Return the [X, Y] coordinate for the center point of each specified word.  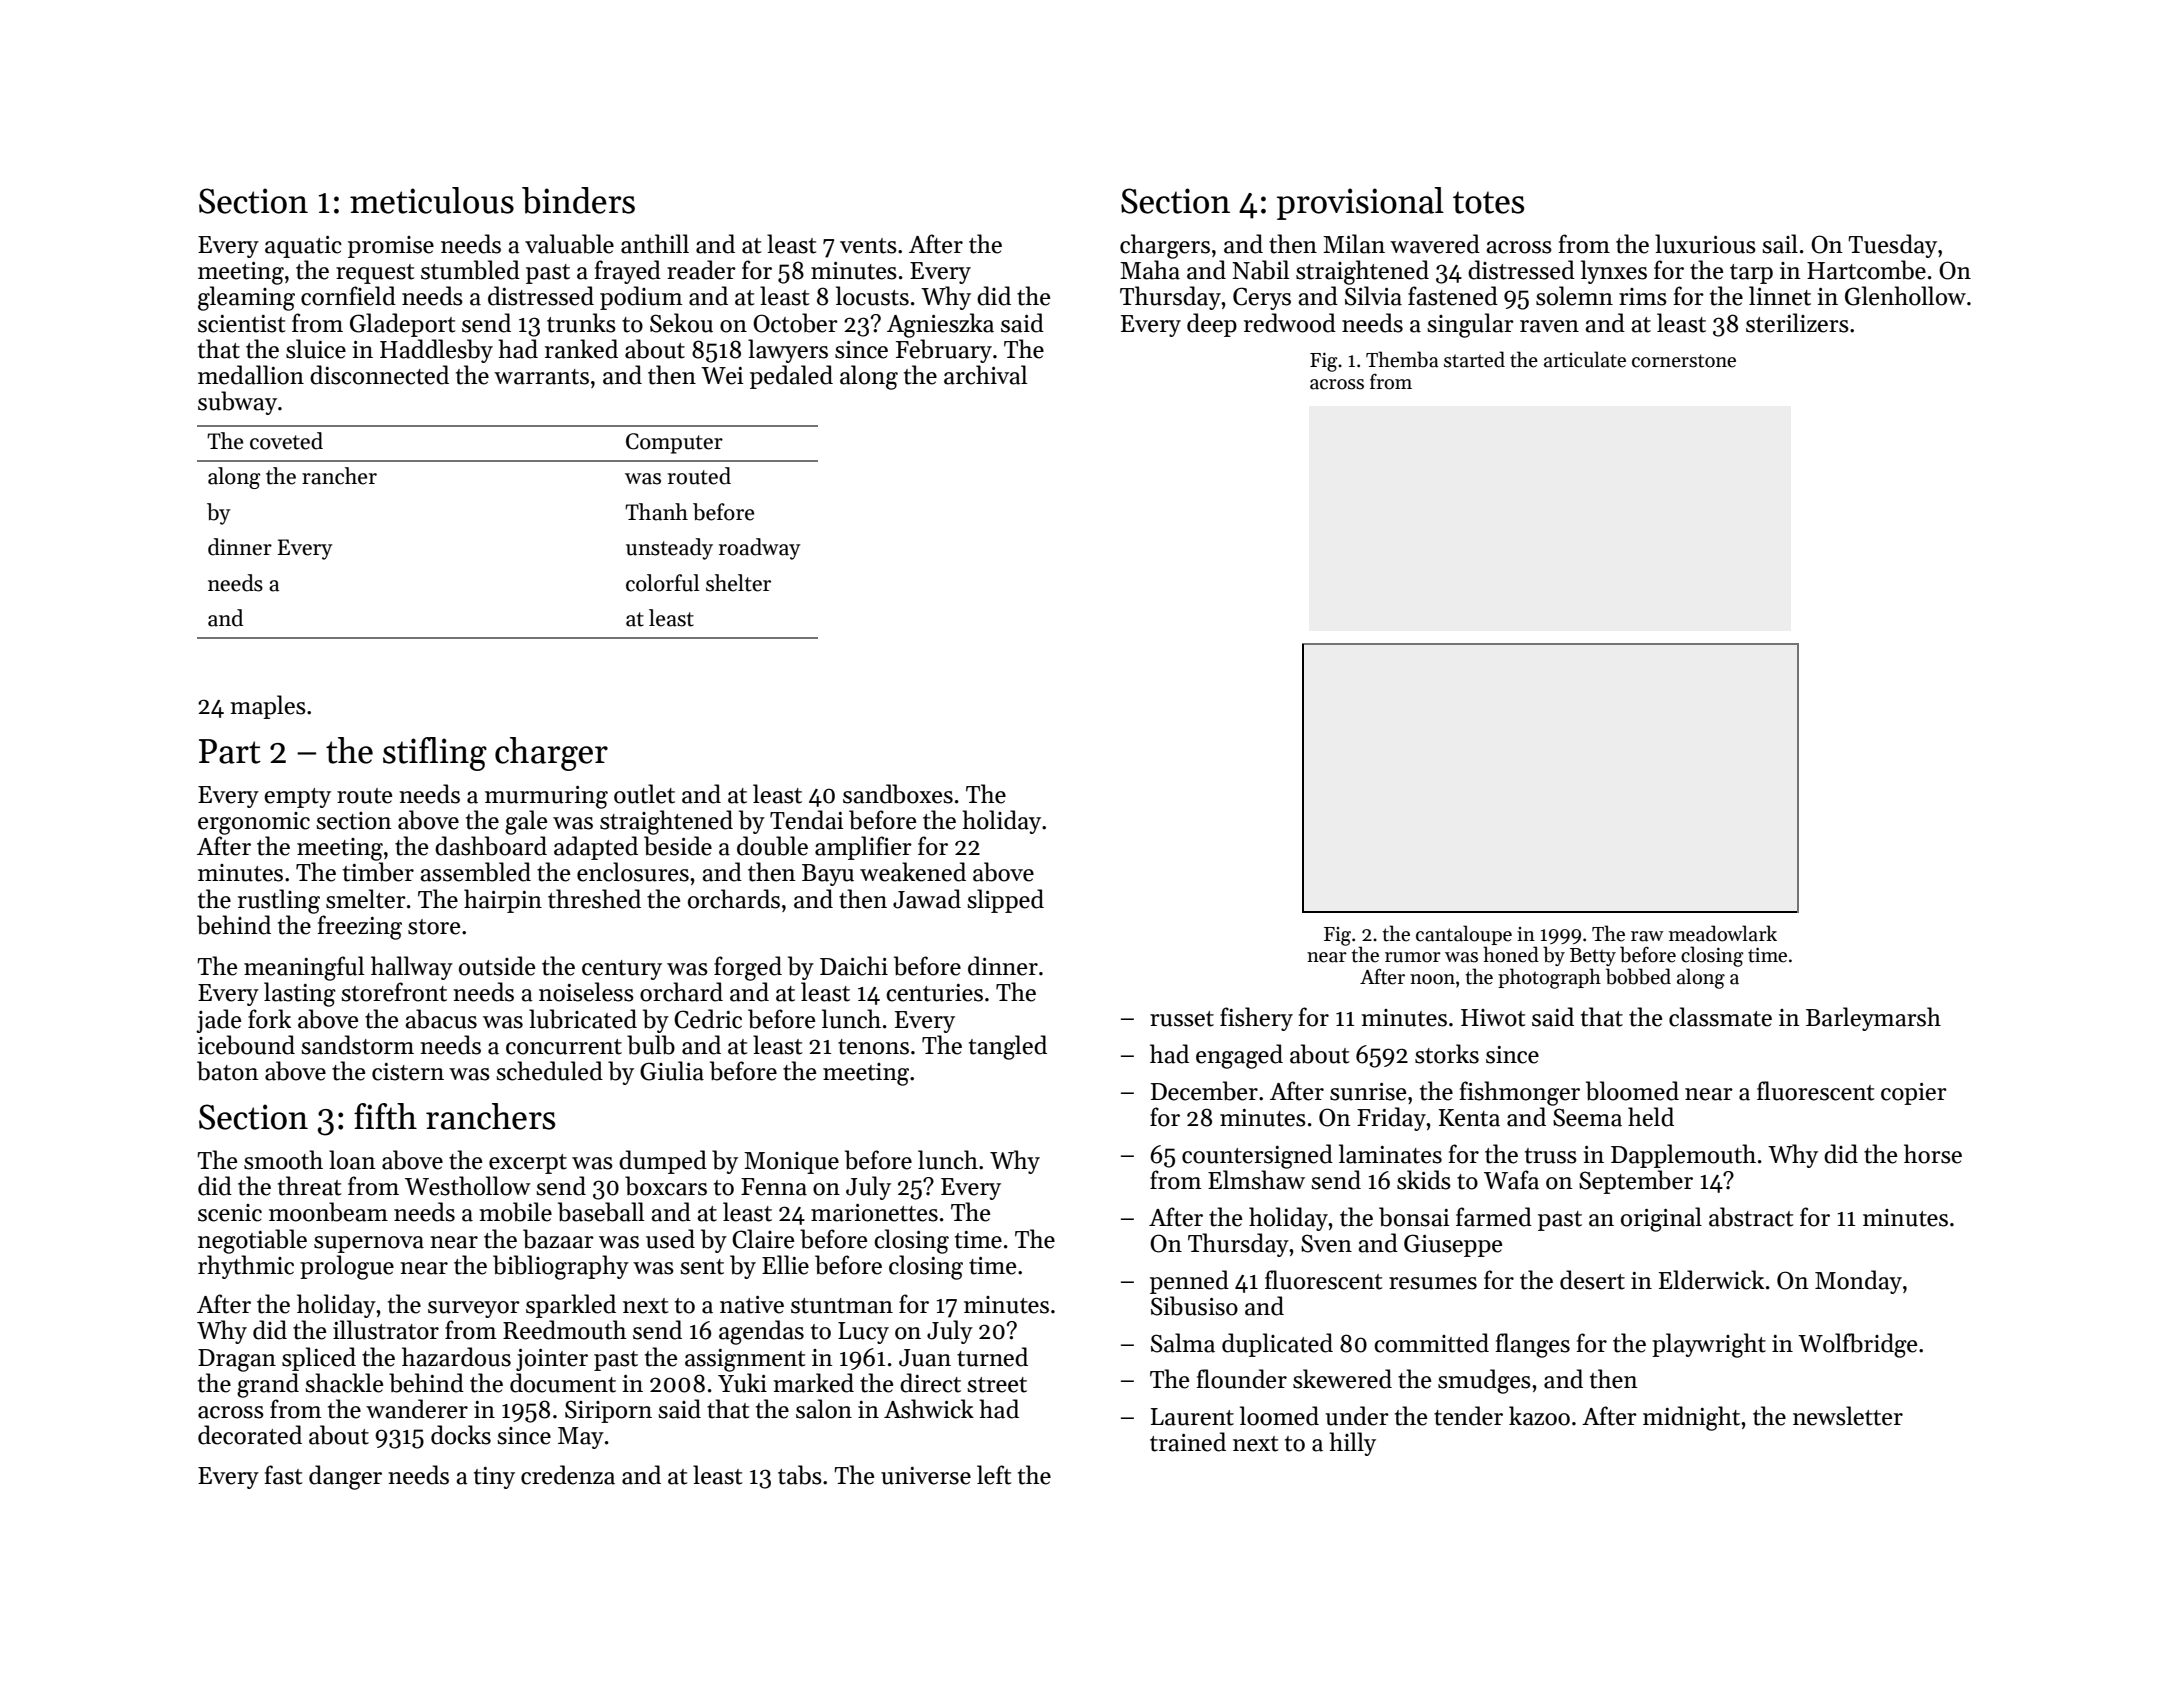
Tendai [807, 820]
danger [345, 1477]
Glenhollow [1905, 296]
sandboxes [898, 794]
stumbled [470, 270]
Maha [1150, 270]
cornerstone [1684, 361]
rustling [279, 901]
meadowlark [1723, 933]
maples [268, 707]
